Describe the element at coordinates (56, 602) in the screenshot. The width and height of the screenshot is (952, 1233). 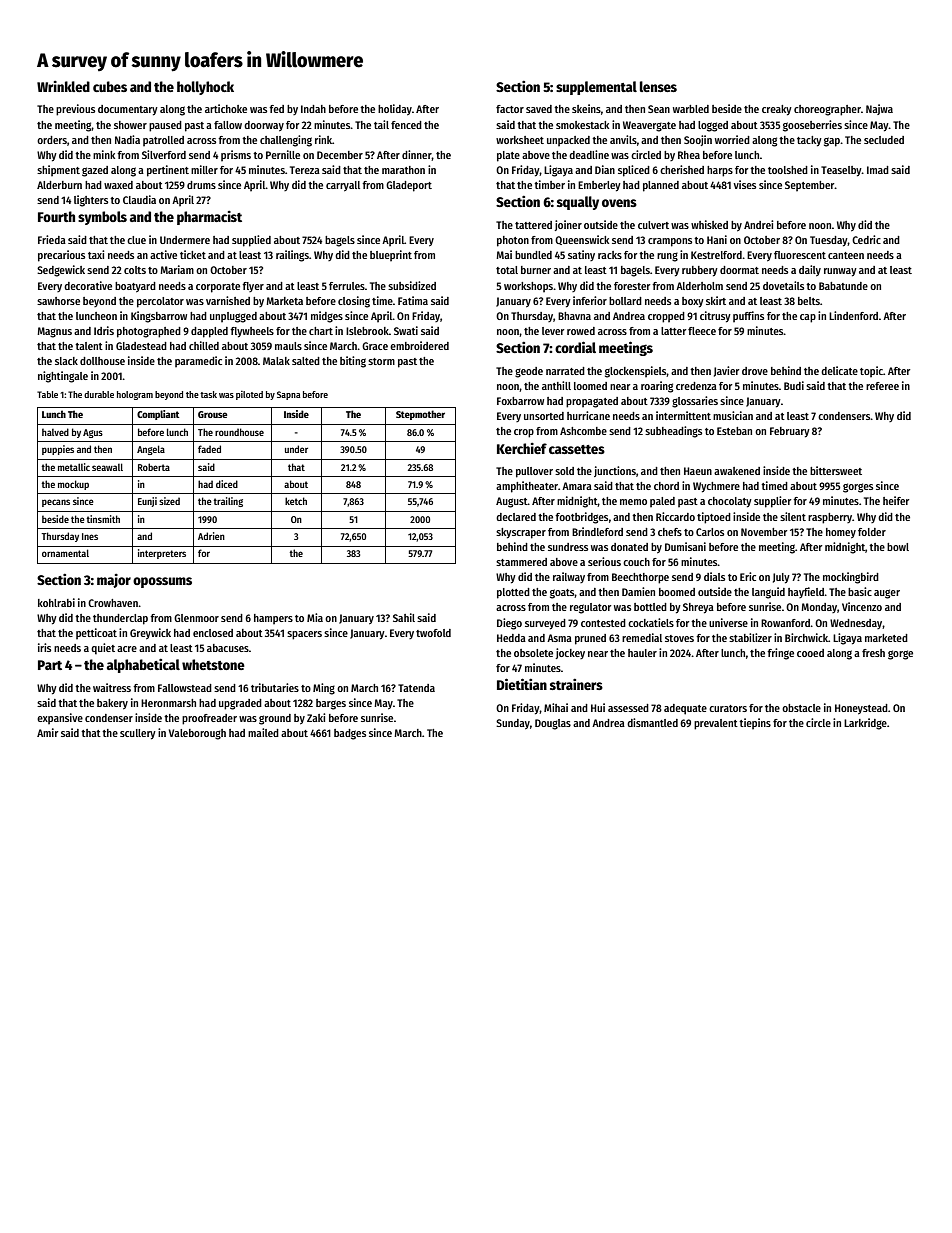
I see `kohlrabi` at that location.
